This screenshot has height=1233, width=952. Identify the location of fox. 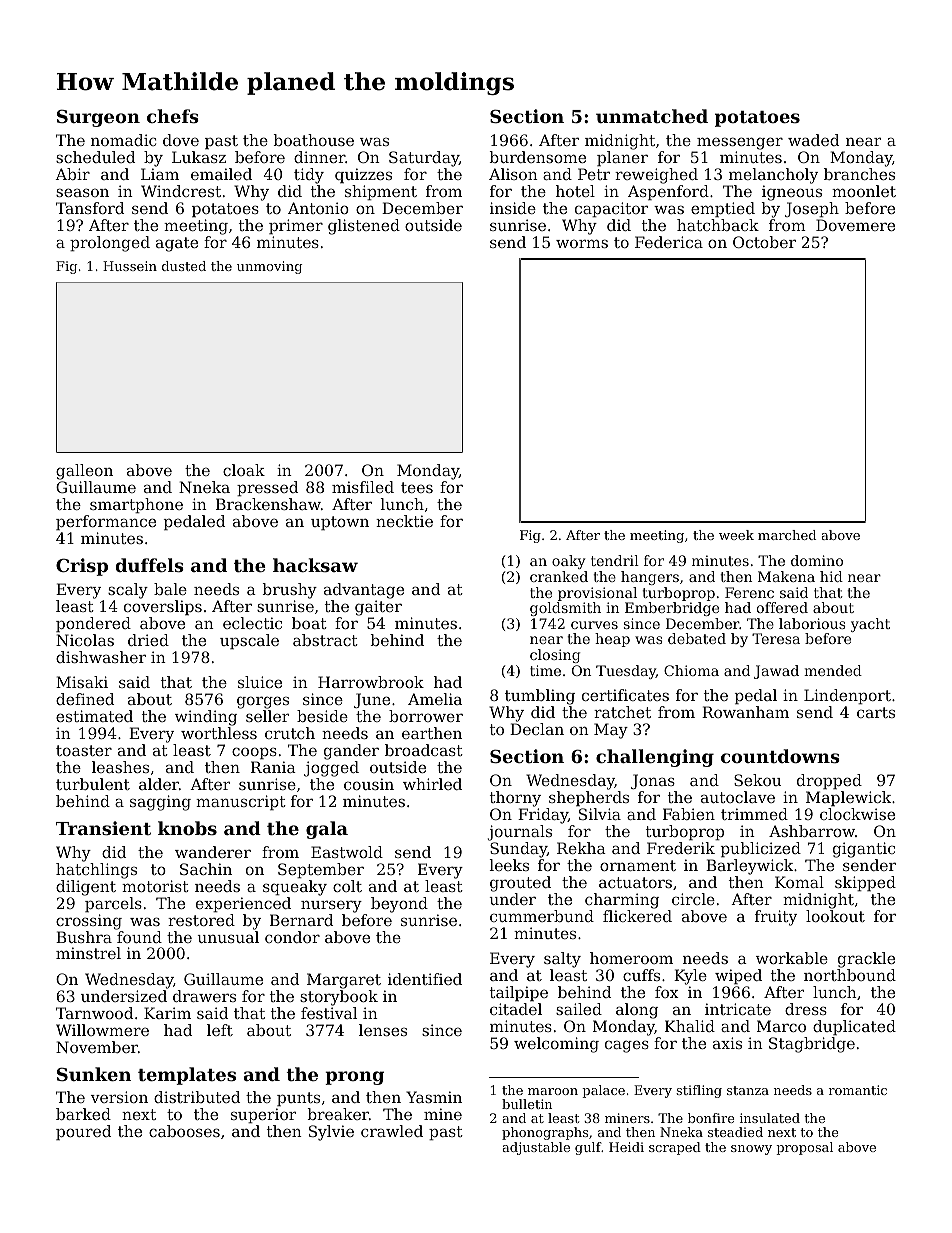
(667, 992).
